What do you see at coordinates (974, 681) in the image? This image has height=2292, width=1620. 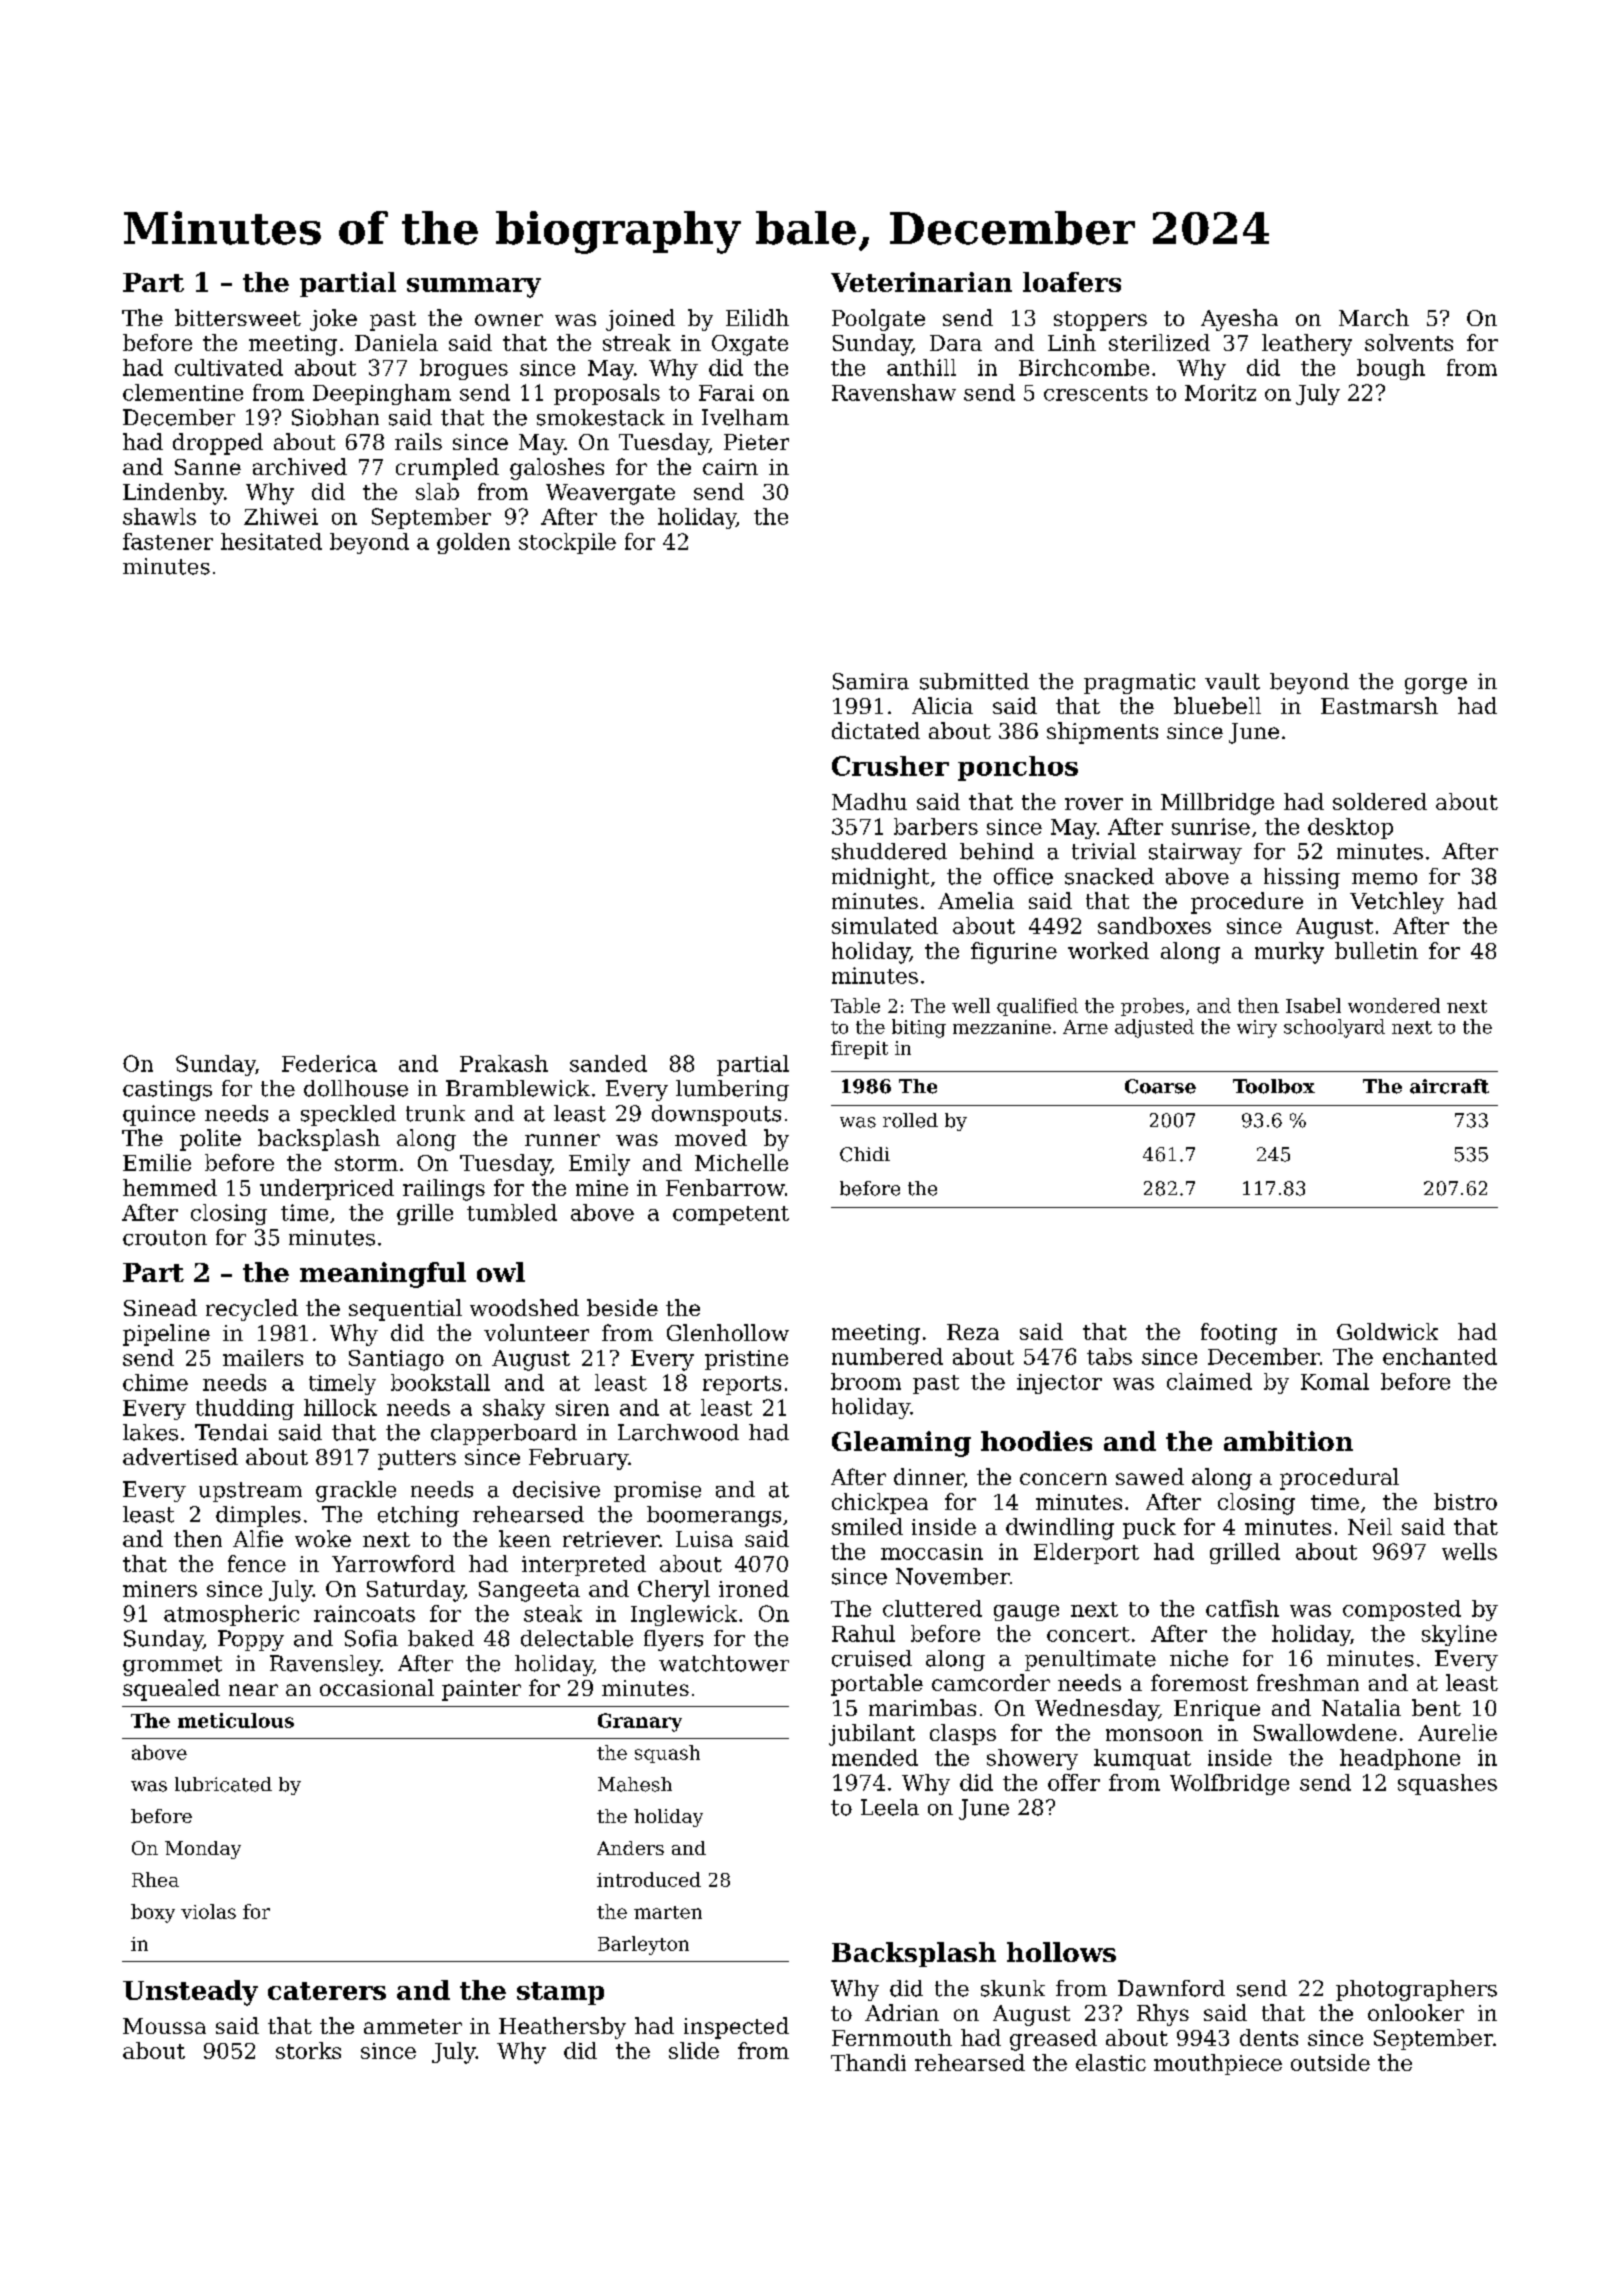 I see `submitted` at bounding box center [974, 681].
